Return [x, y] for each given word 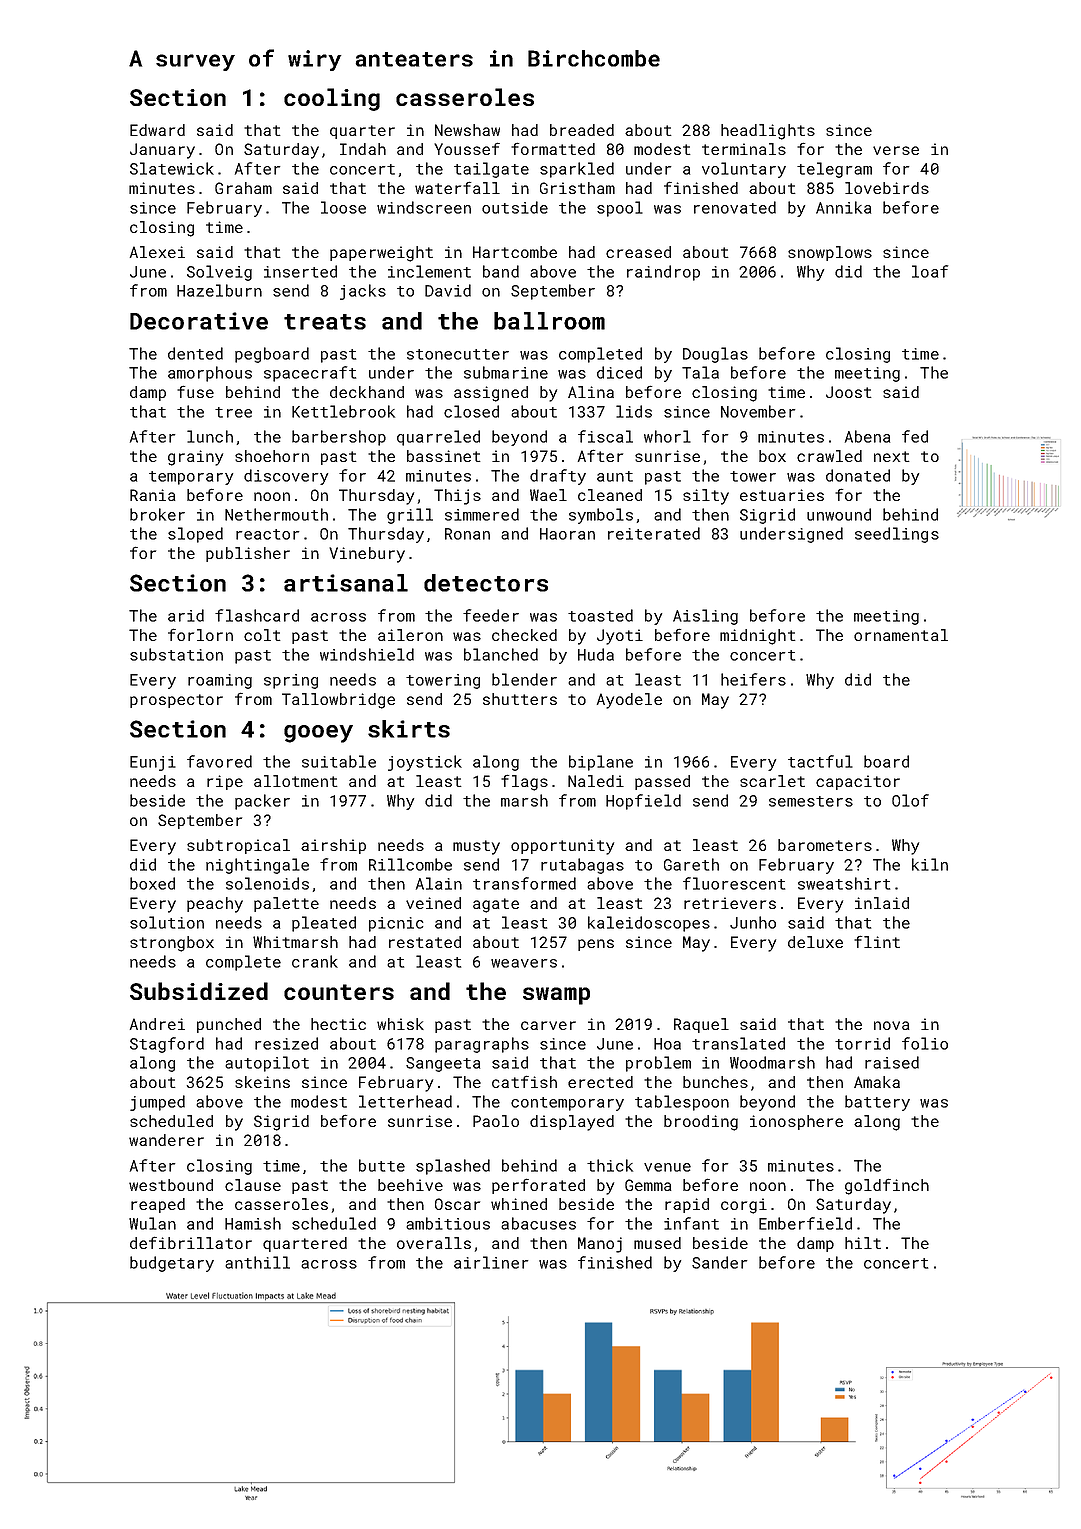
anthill [257, 1262]
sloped [195, 535]
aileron [410, 635]
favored [219, 761]
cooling [332, 99]
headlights [768, 132]
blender [524, 679]
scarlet [772, 781]
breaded [582, 130]
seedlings [897, 535]
